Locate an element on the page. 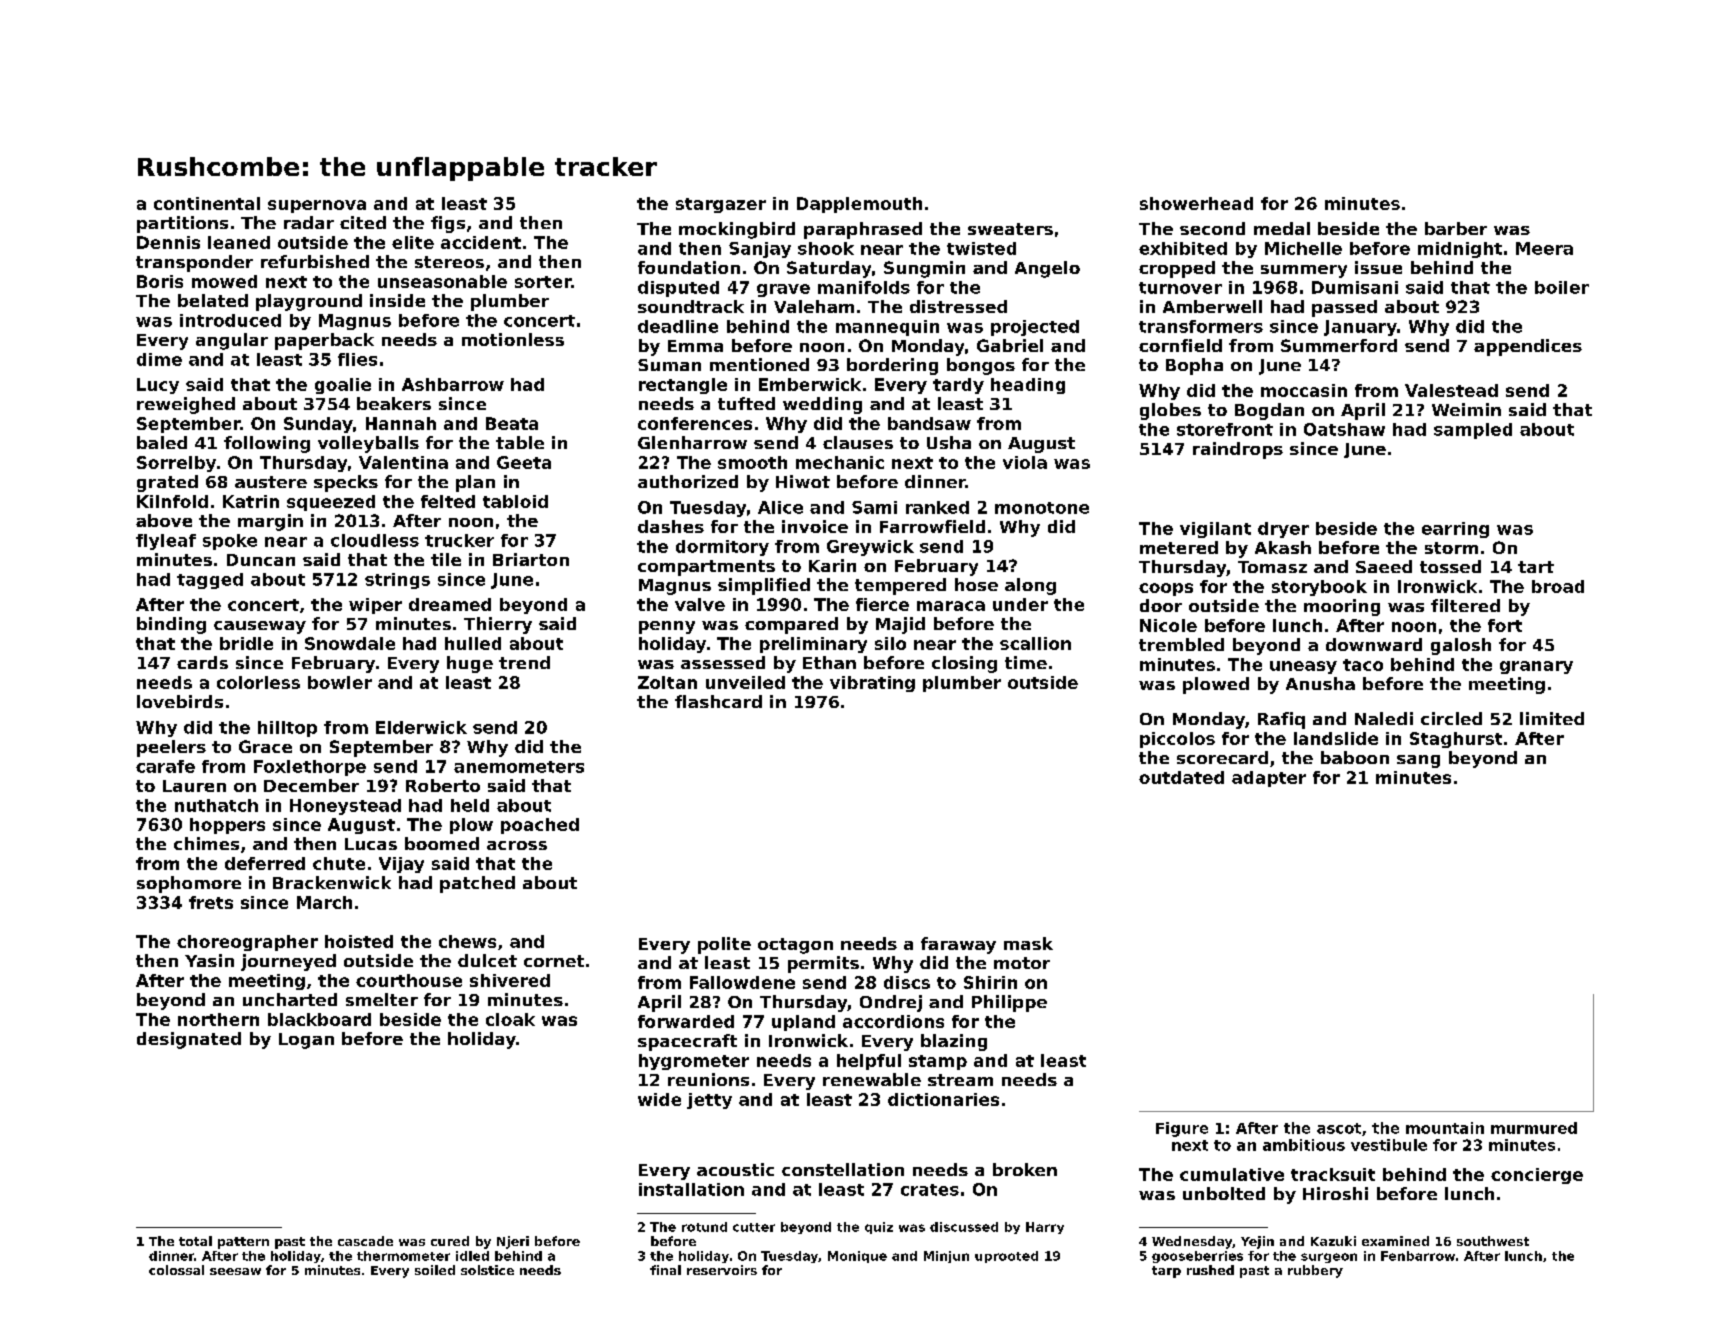  conferences is located at coordinates (695, 423).
